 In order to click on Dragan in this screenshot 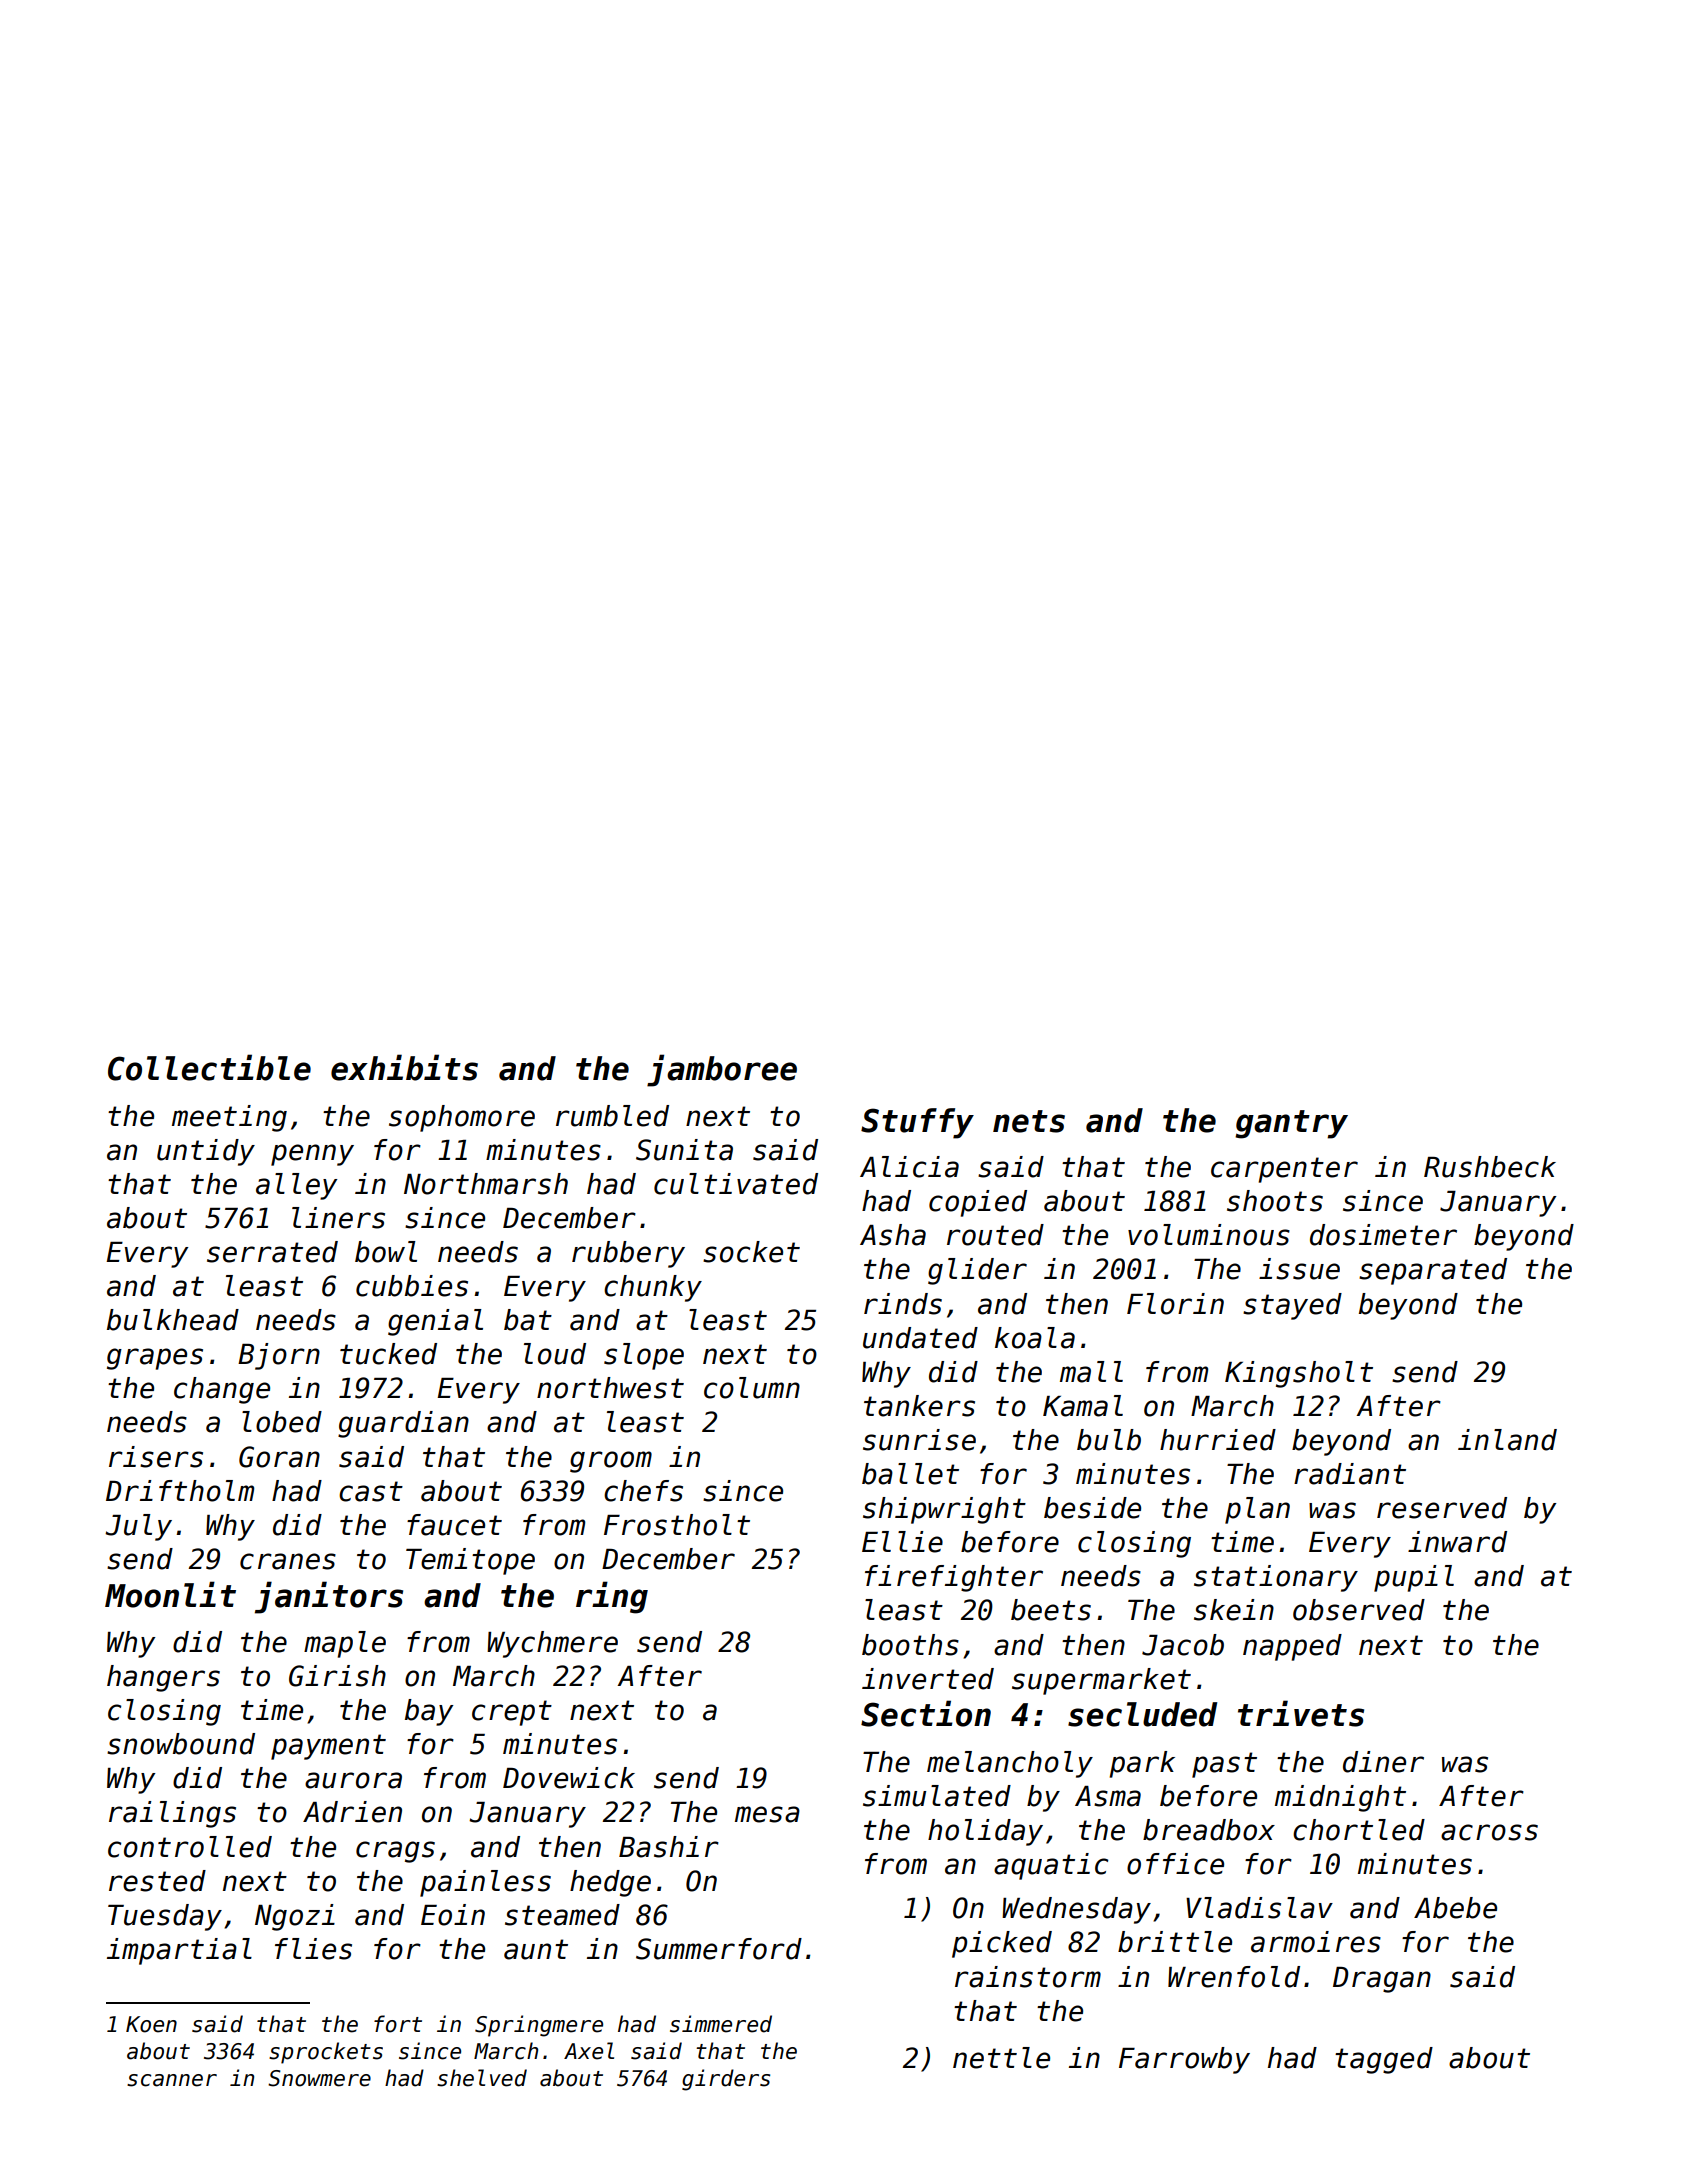, I will do `click(1382, 1980)`.
